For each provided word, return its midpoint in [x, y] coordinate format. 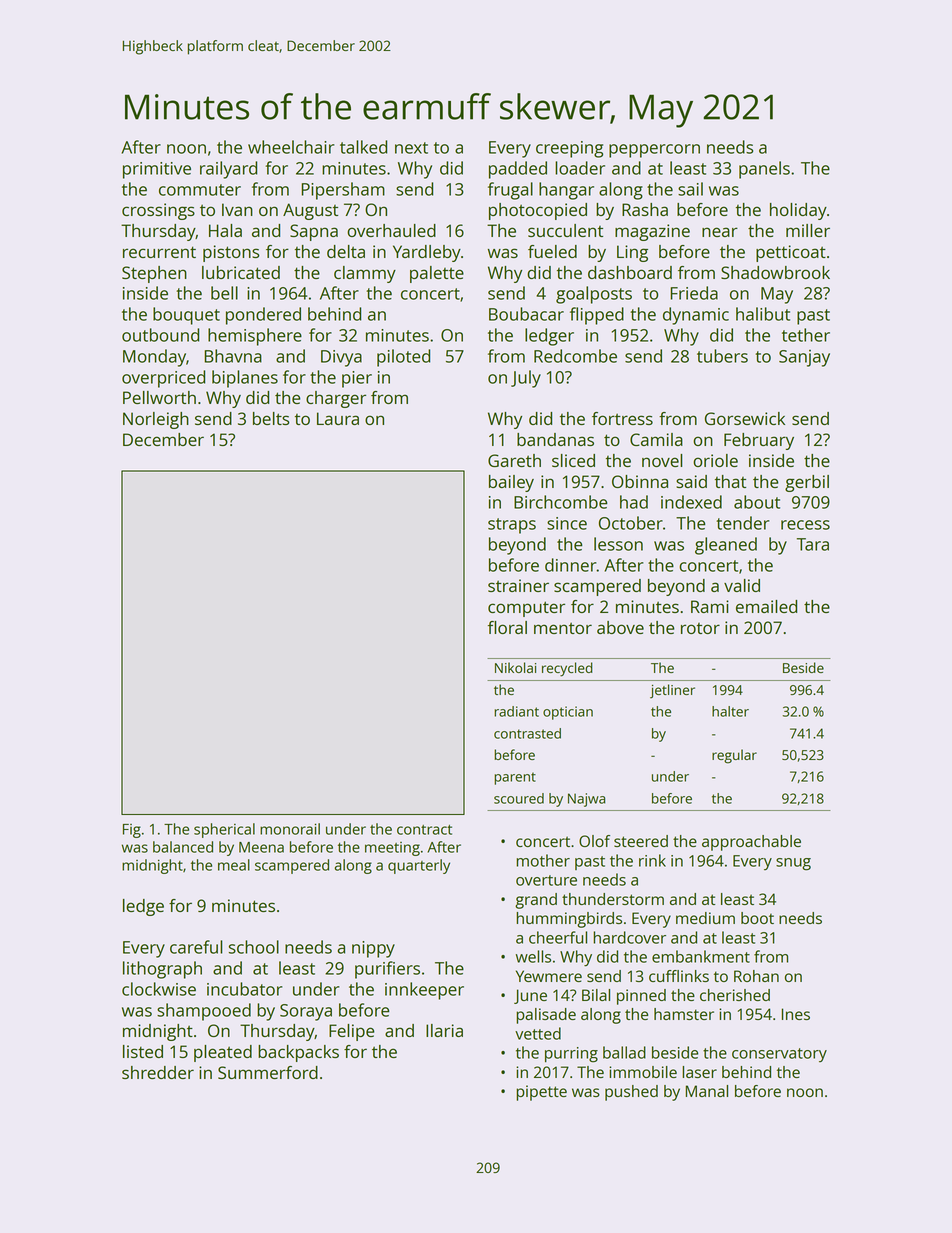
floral [507, 627]
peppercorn [654, 151]
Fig [132, 831]
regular [734, 756]
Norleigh [156, 420]
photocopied [538, 211]
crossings [158, 211]
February [759, 441]
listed [143, 1051]
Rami [710, 606]
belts [271, 418]
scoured [519, 798]
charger [336, 399]
